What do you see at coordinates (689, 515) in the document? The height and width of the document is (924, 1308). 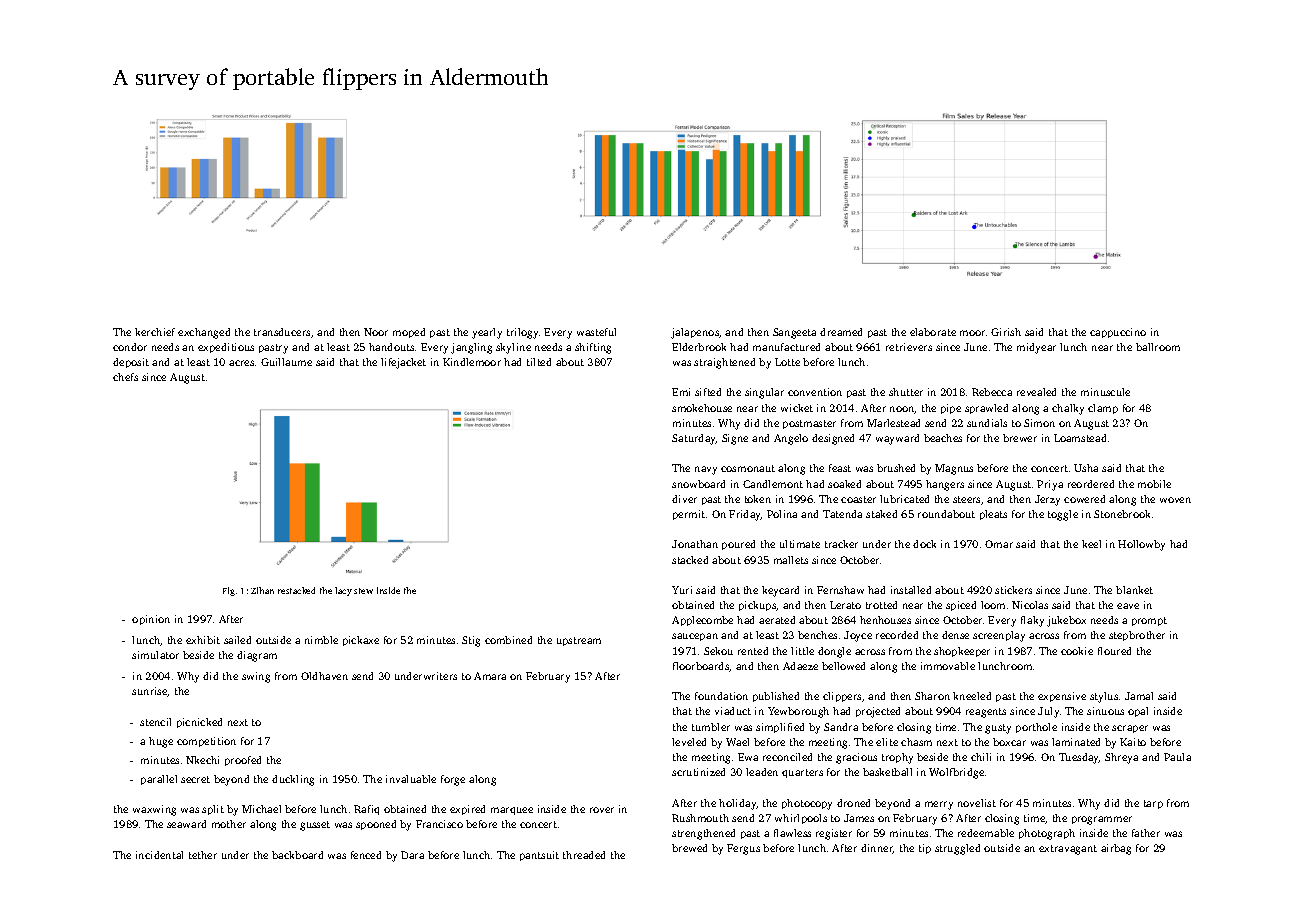 I see `permit` at bounding box center [689, 515].
